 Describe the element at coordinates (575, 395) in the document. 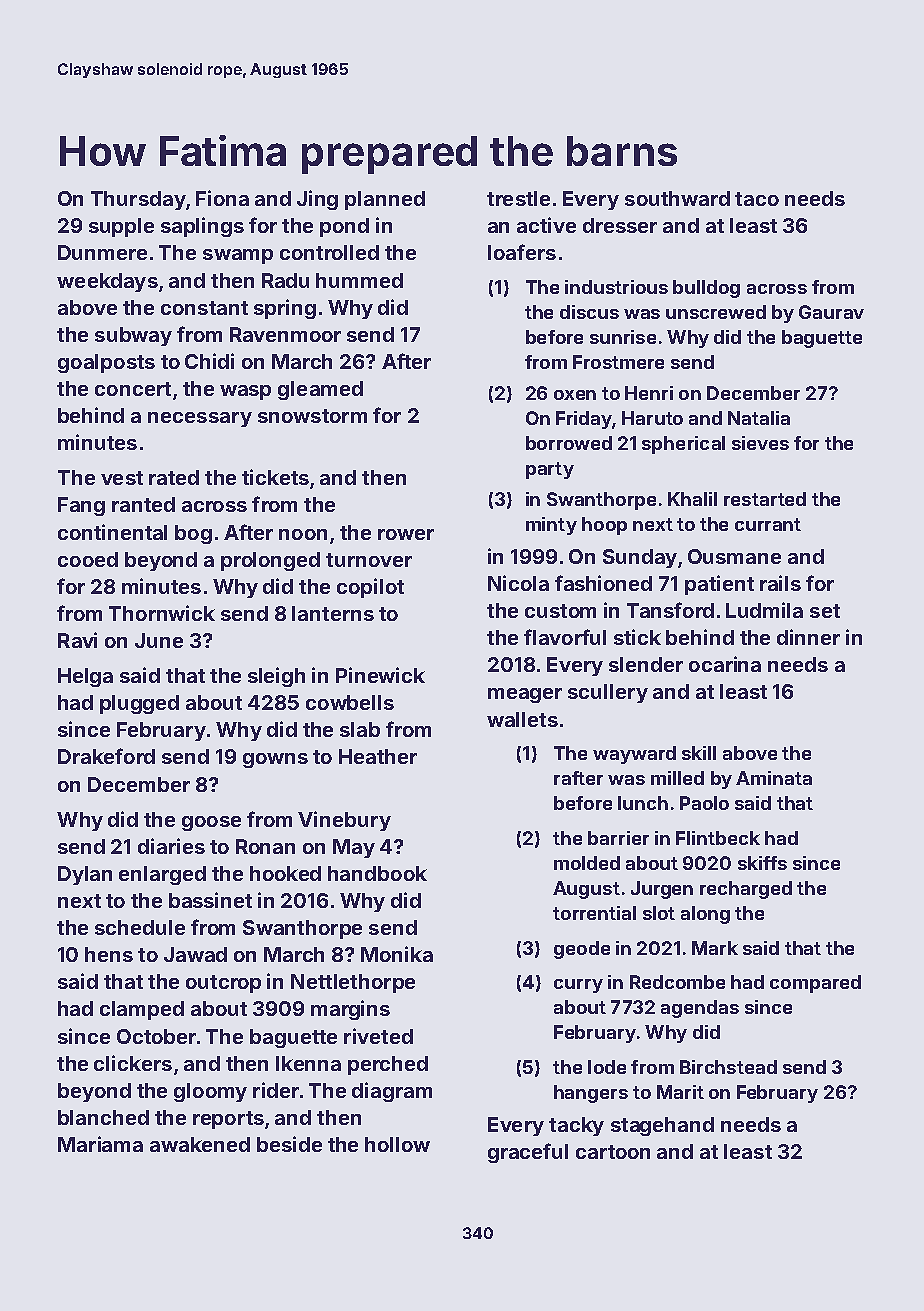

I see `oxen` at that location.
